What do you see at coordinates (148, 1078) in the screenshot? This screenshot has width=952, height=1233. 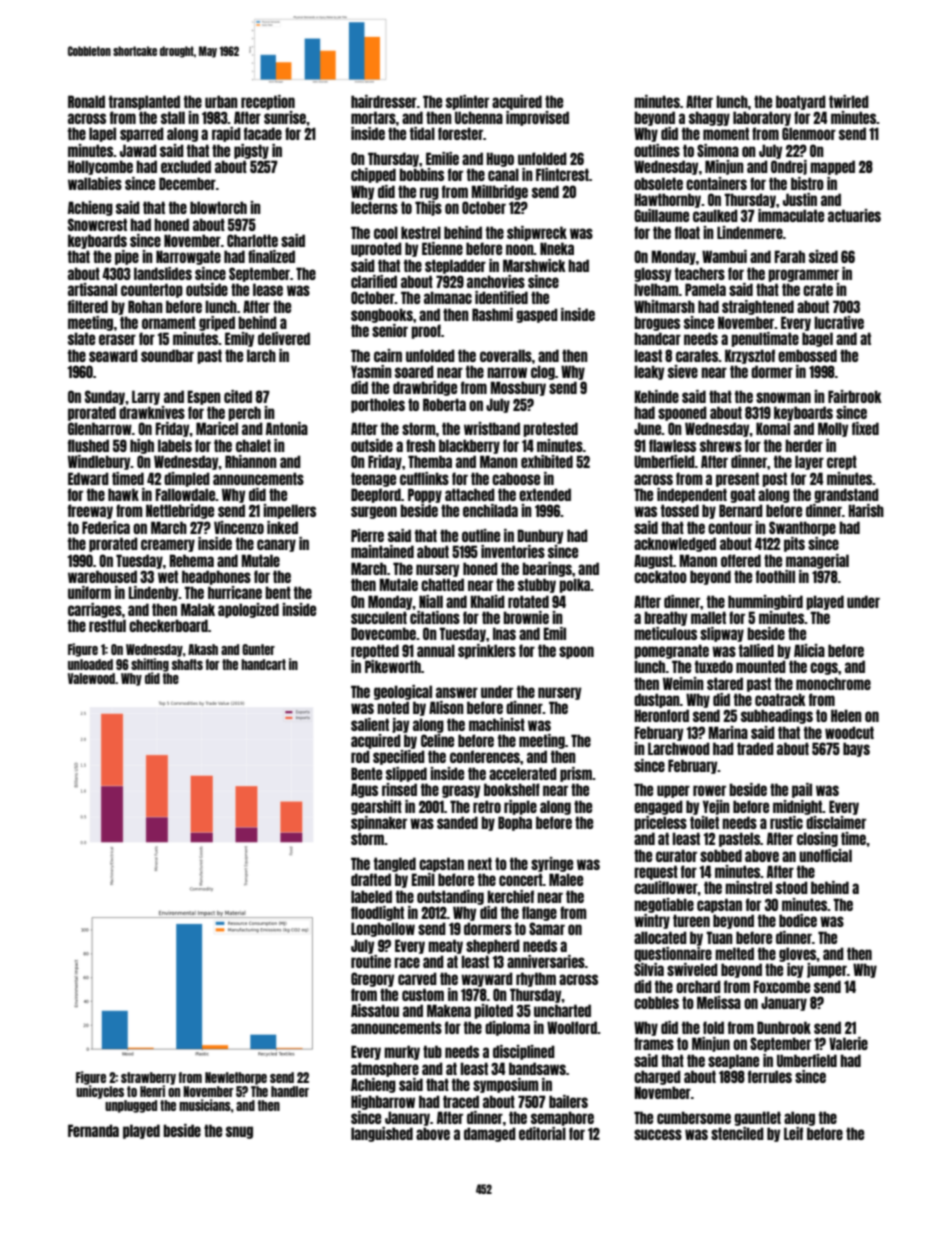 I see `strawberry` at bounding box center [148, 1078].
